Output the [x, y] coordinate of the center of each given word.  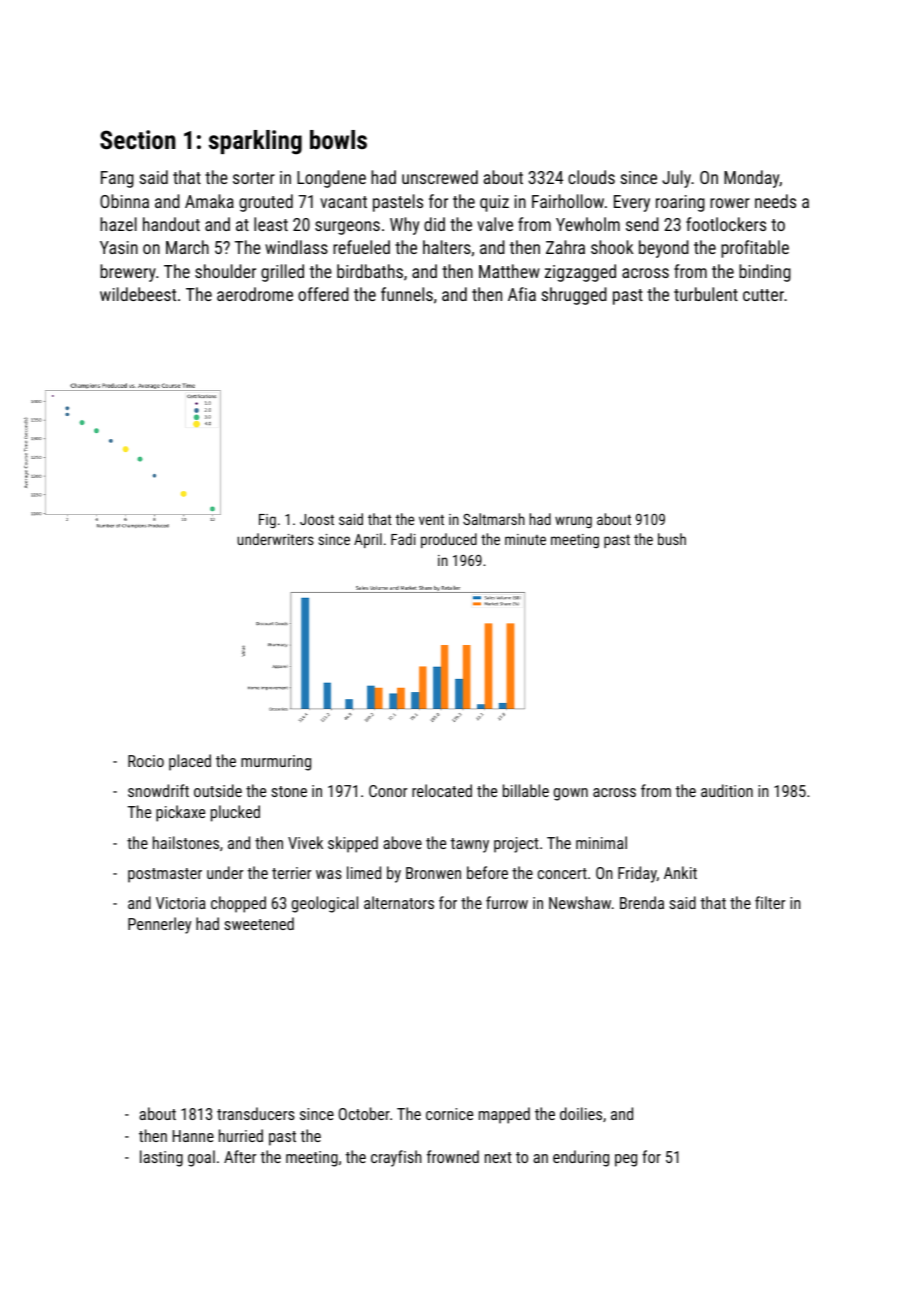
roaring [680, 203]
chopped [238, 904]
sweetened [259, 923]
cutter [763, 295]
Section [138, 139]
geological [325, 904]
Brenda [642, 902]
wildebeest [138, 294]
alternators [399, 902]
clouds [591, 177]
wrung [573, 522]
